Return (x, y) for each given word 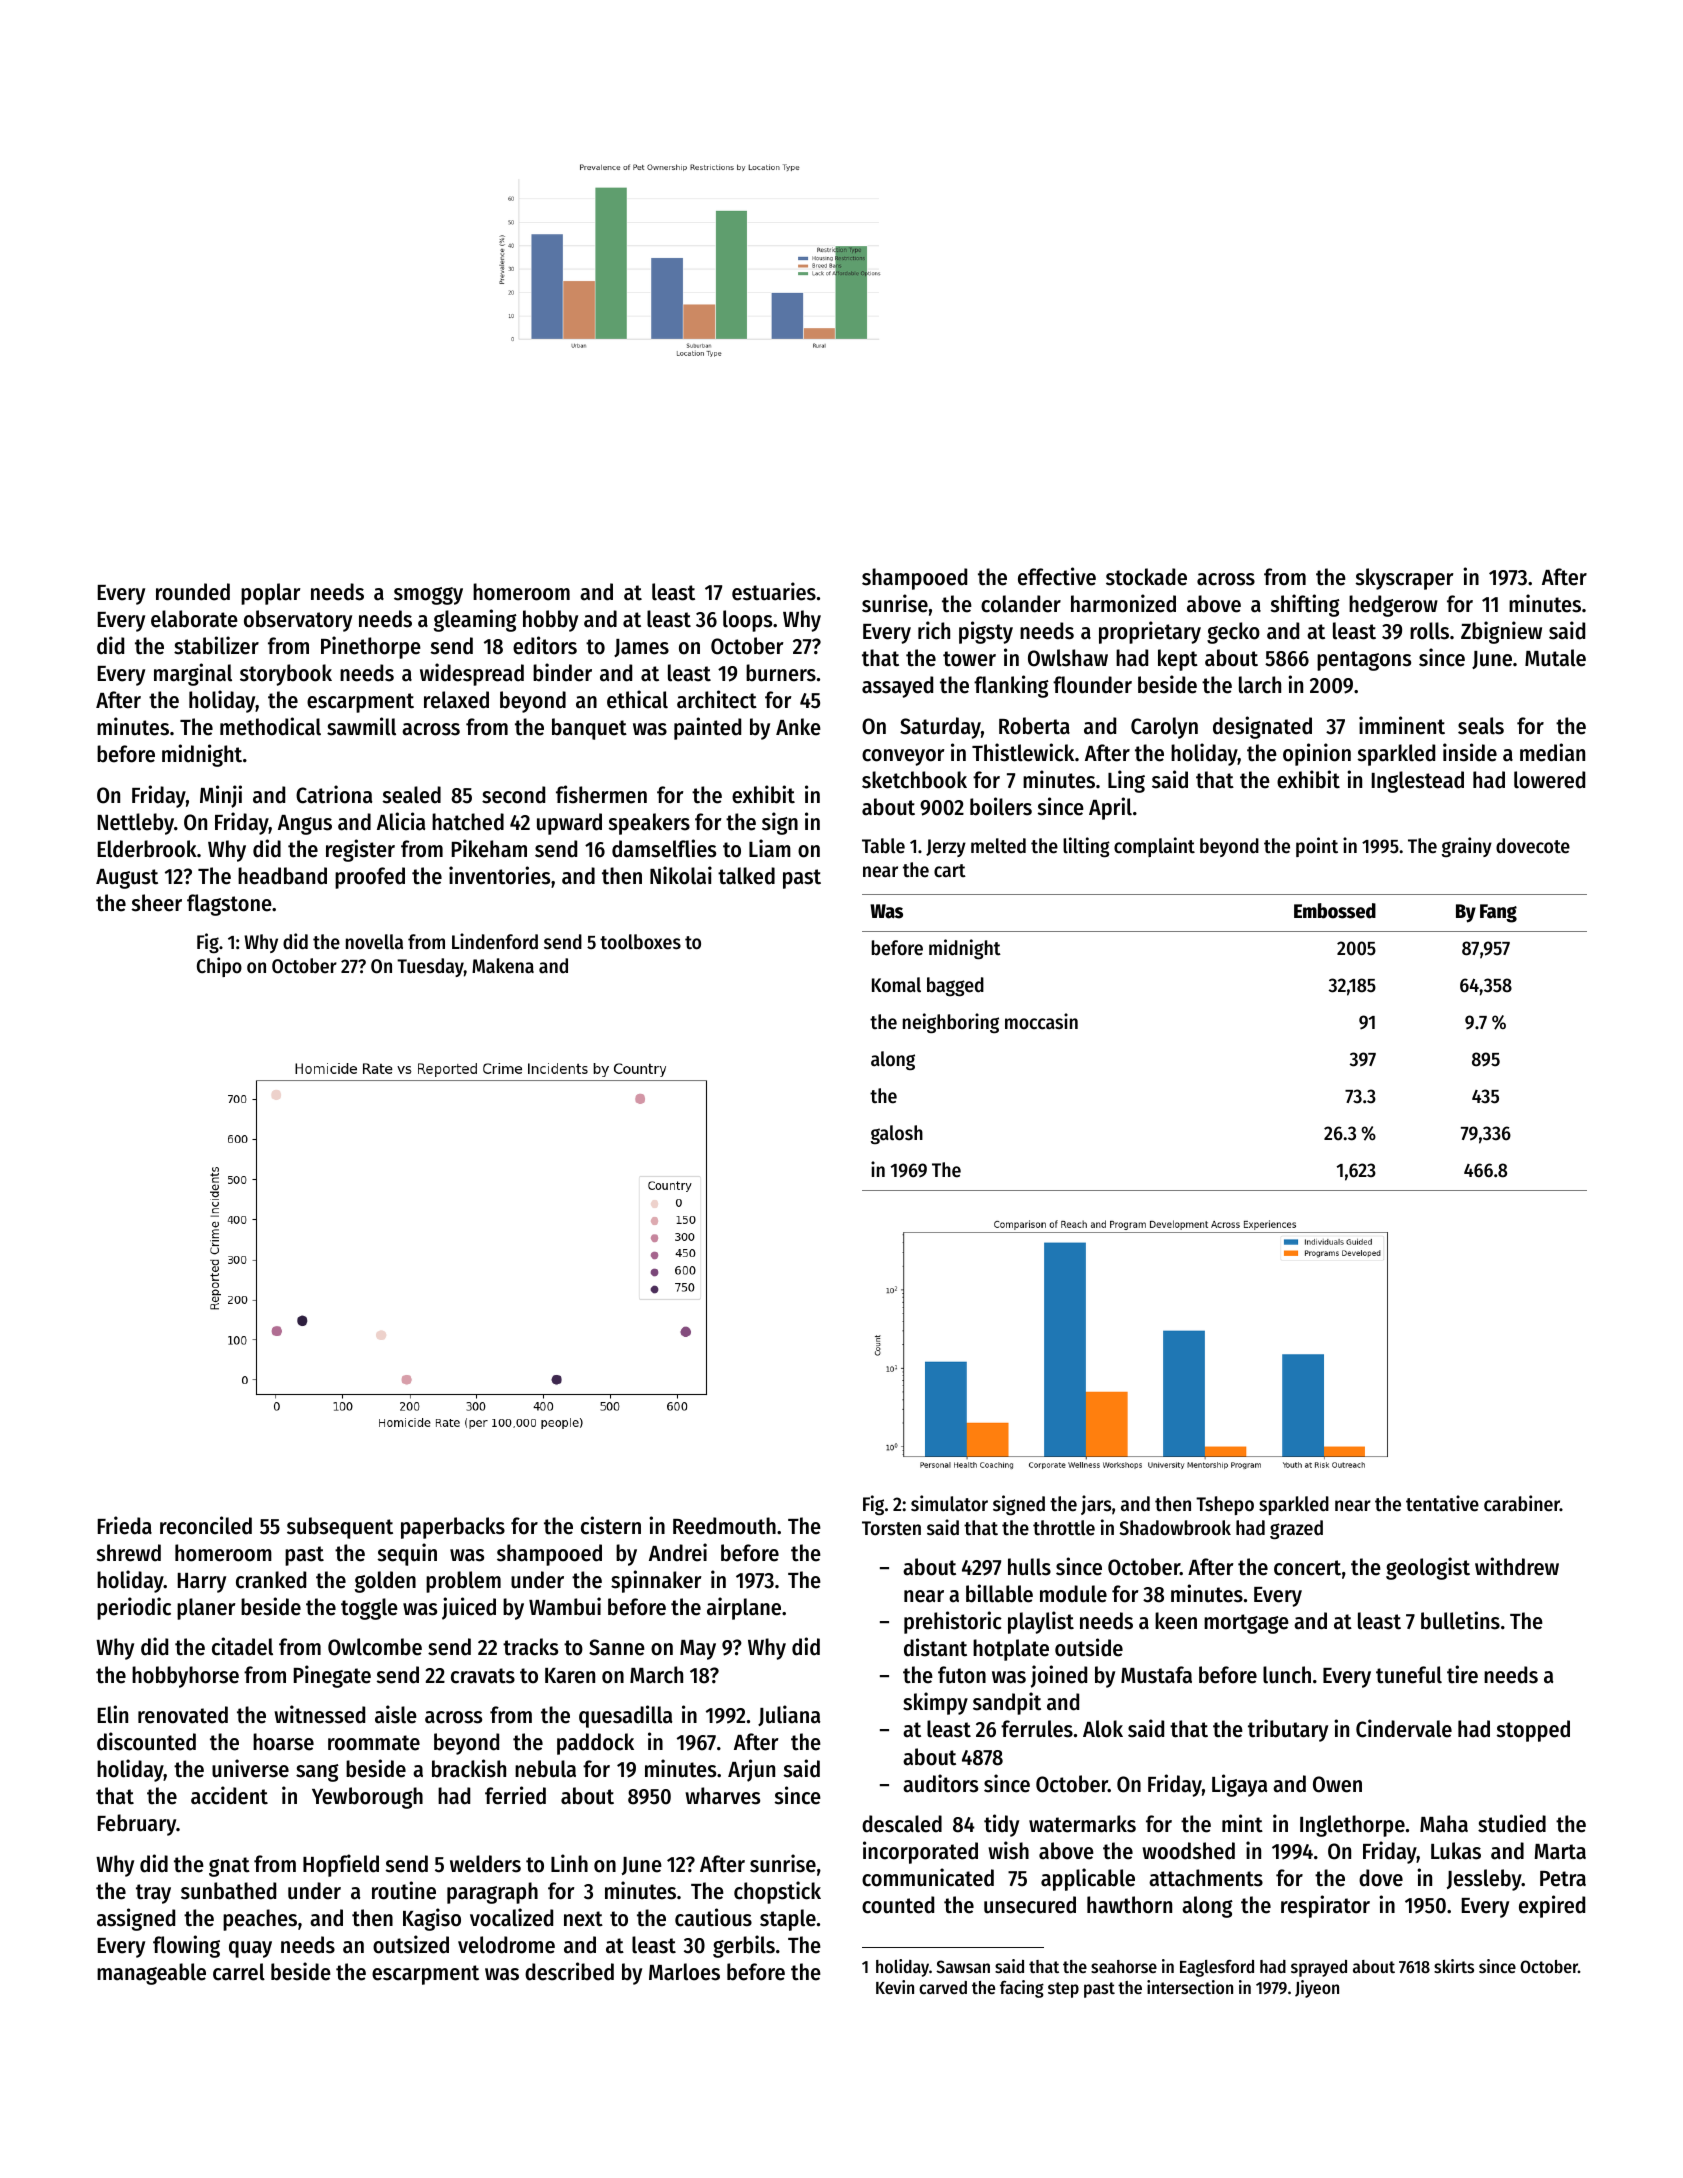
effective (1057, 576)
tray (153, 1894)
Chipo (219, 967)
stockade (1146, 577)
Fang (1498, 913)
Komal (896, 985)
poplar (271, 594)
